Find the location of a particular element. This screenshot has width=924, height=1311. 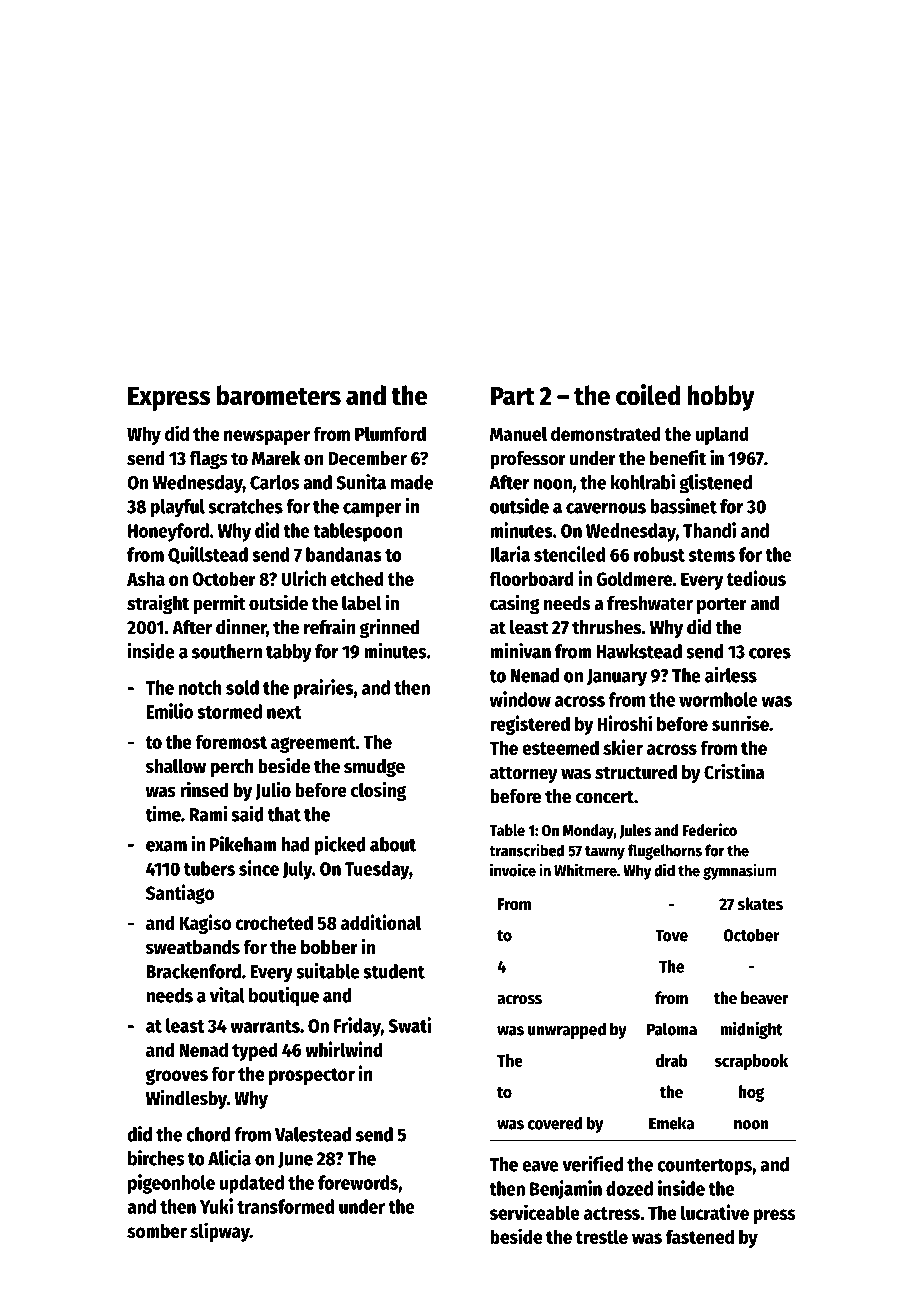

Ulrich is located at coordinates (303, 578).
